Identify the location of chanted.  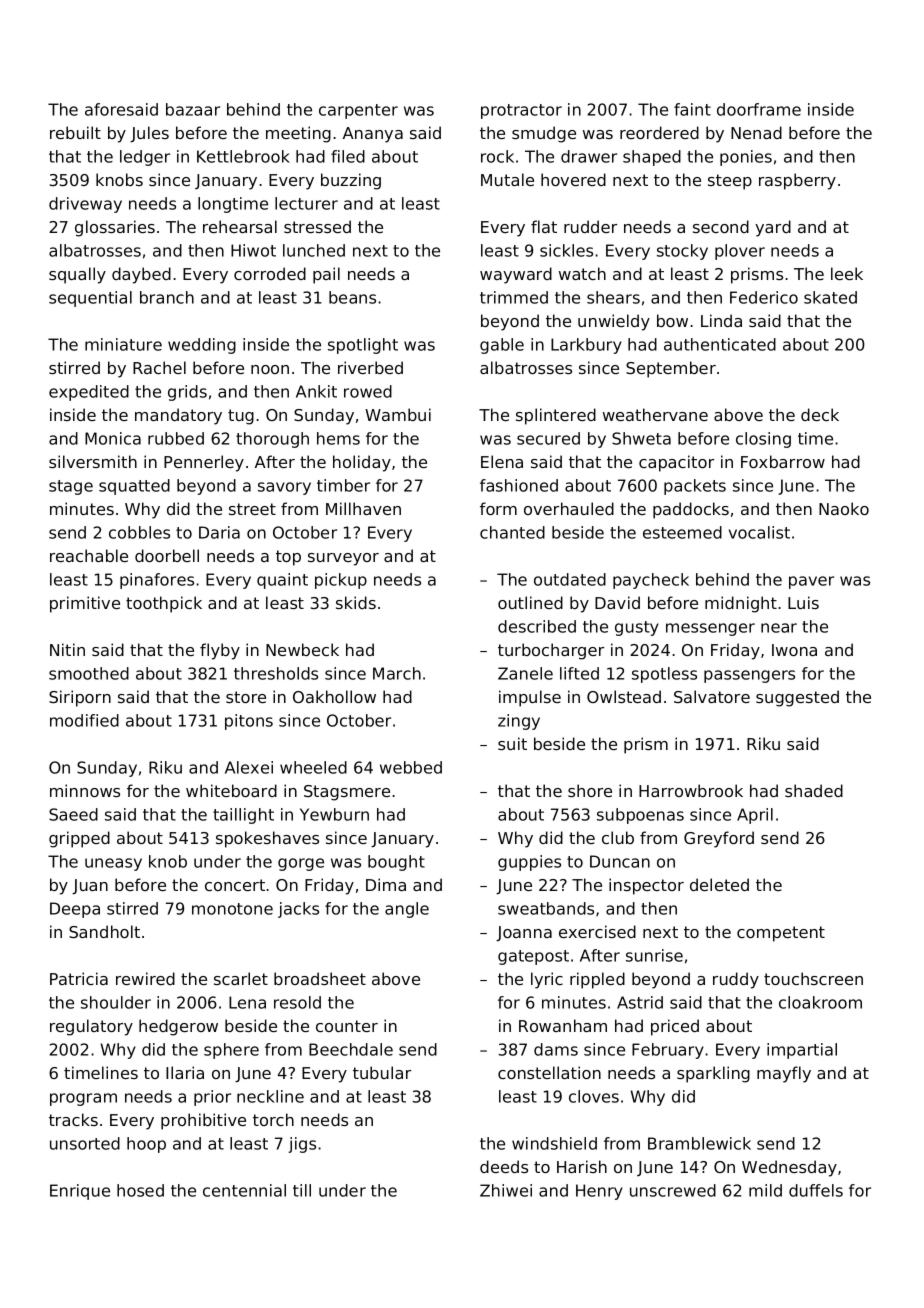
(512, 532).
